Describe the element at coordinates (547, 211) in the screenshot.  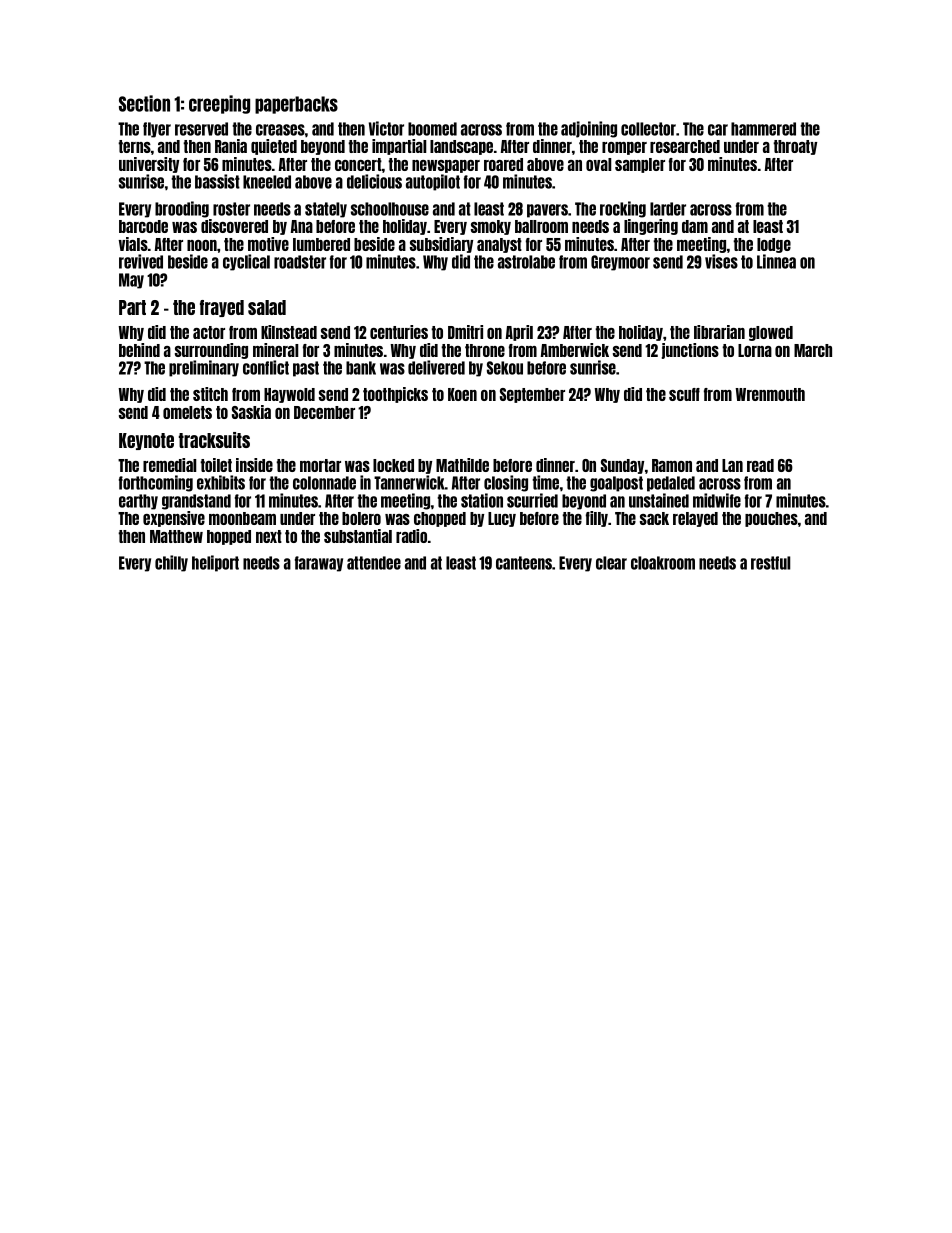
I see `pavers` at that location.
